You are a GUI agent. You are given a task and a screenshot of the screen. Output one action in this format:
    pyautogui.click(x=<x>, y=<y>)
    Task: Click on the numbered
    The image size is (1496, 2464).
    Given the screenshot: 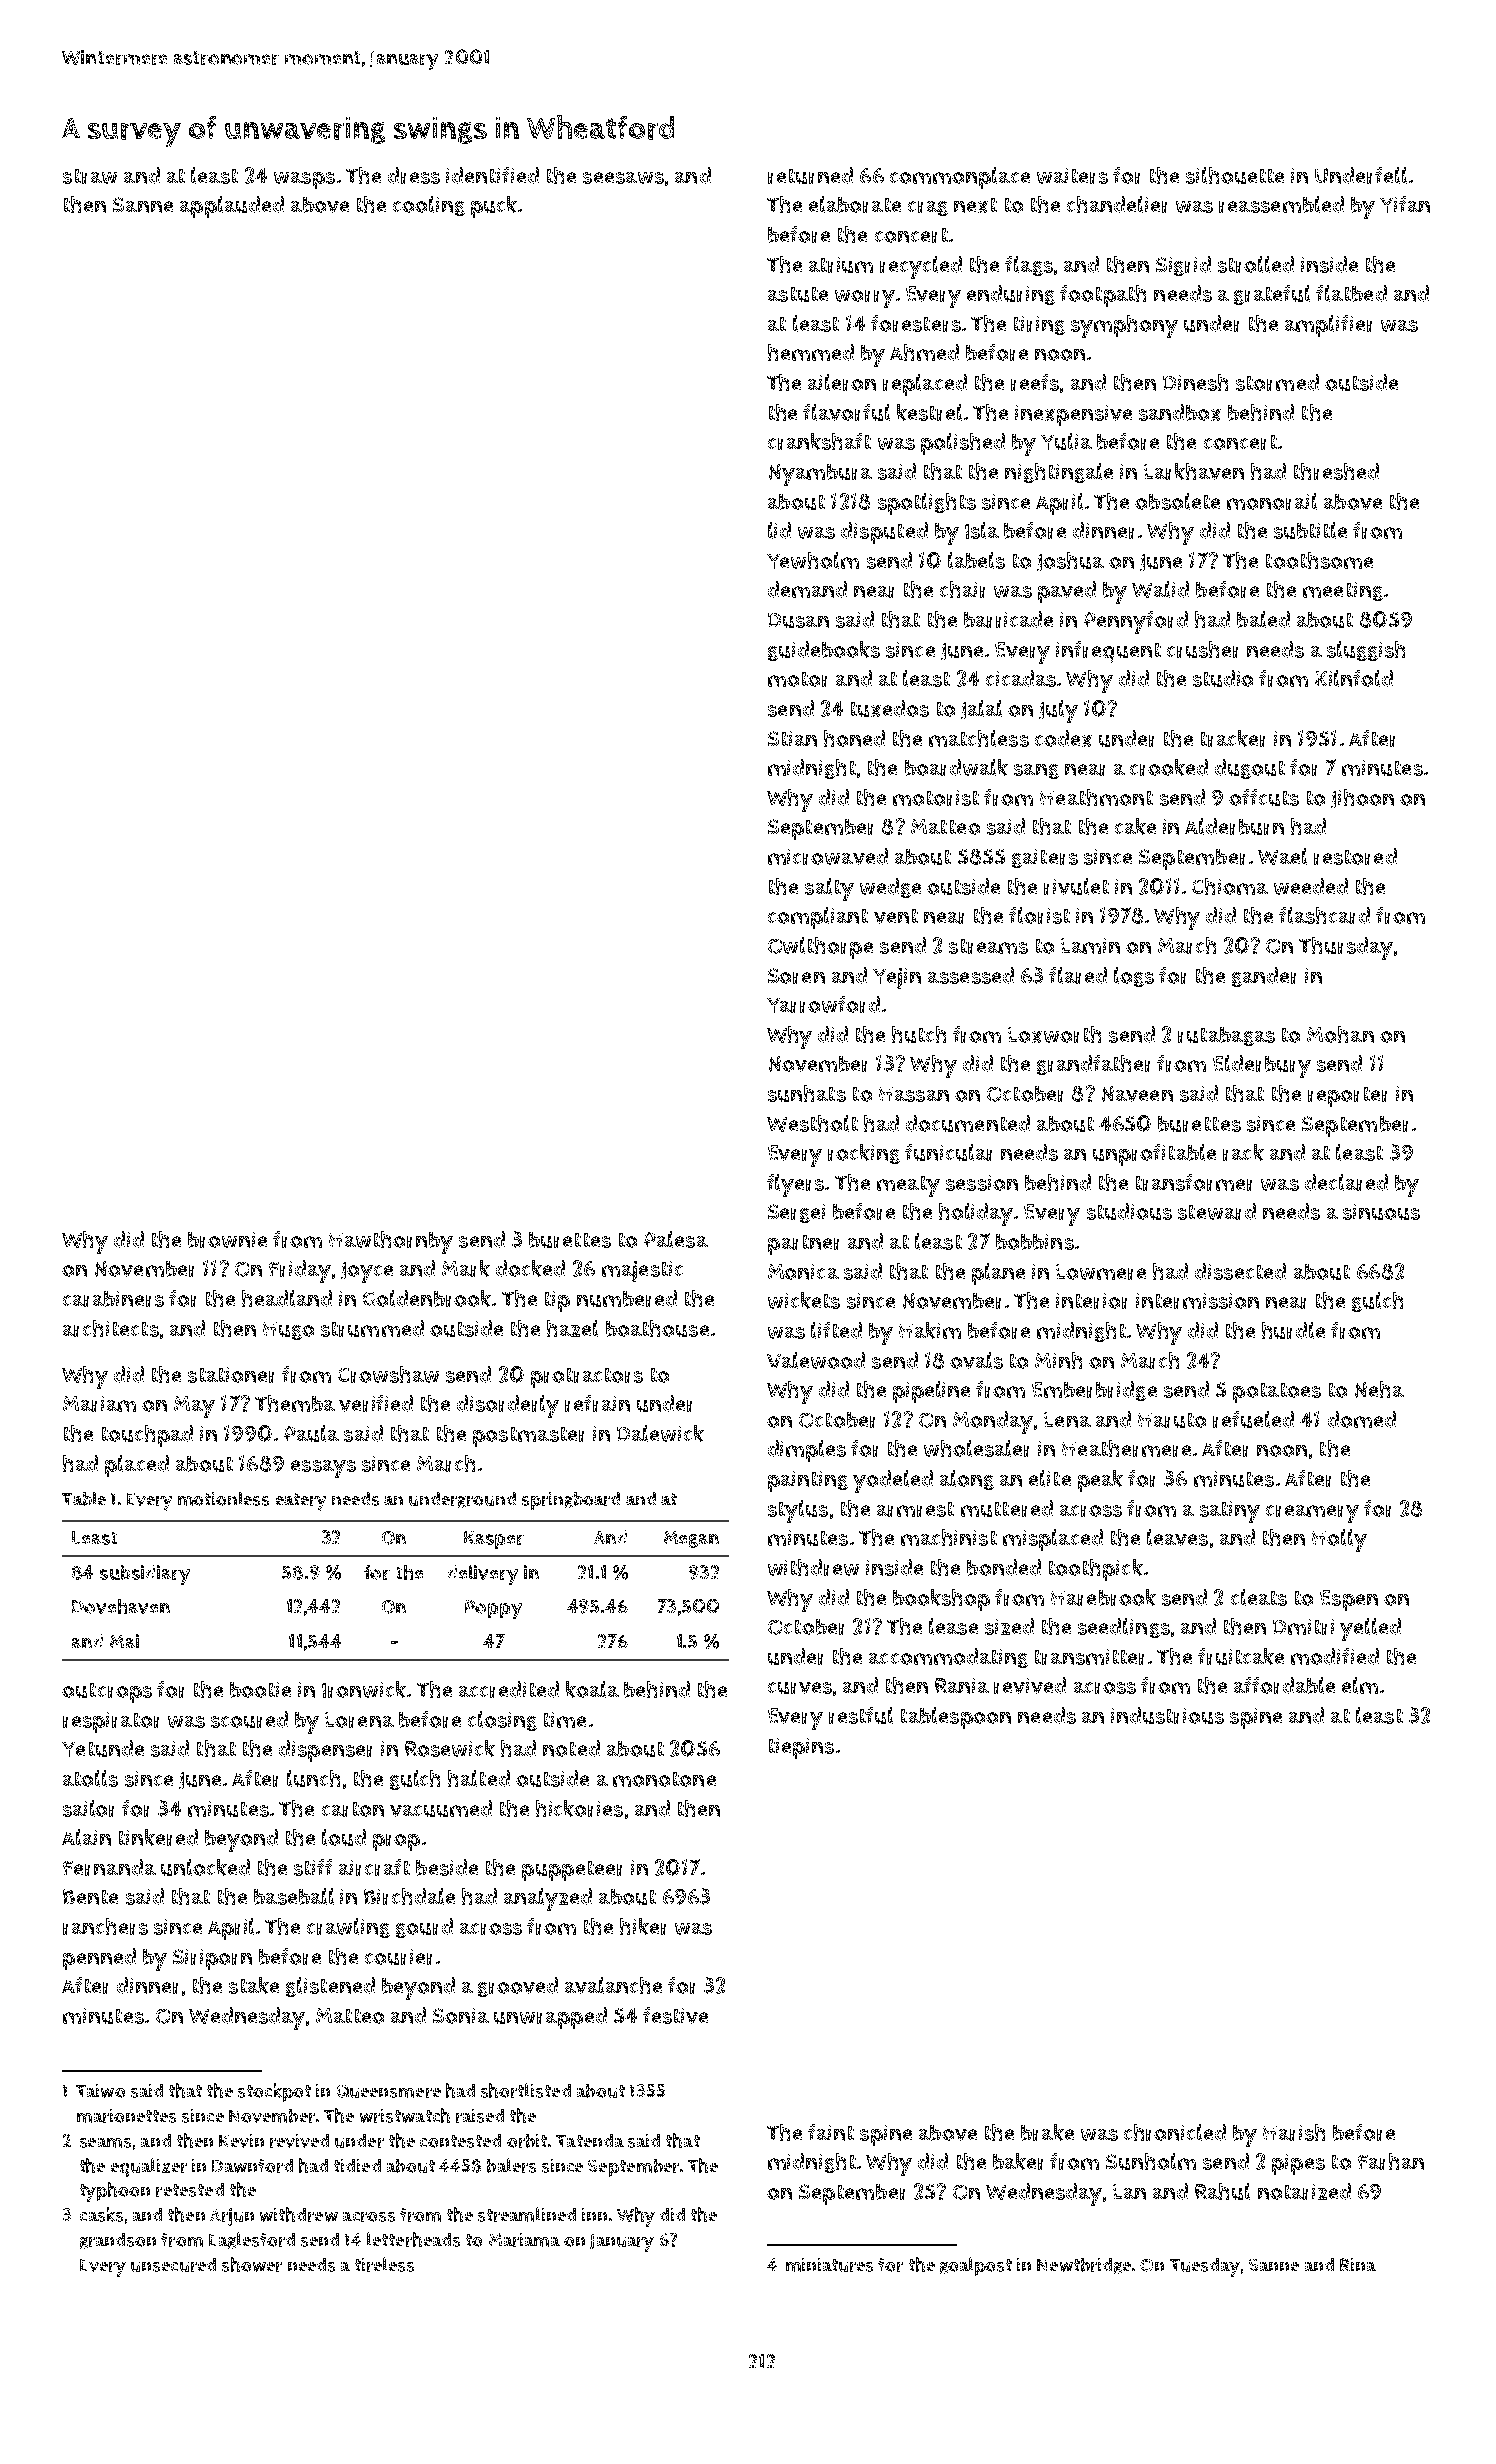 What is the action you would take?
    pyautogui.click(x=627, y=1298)
